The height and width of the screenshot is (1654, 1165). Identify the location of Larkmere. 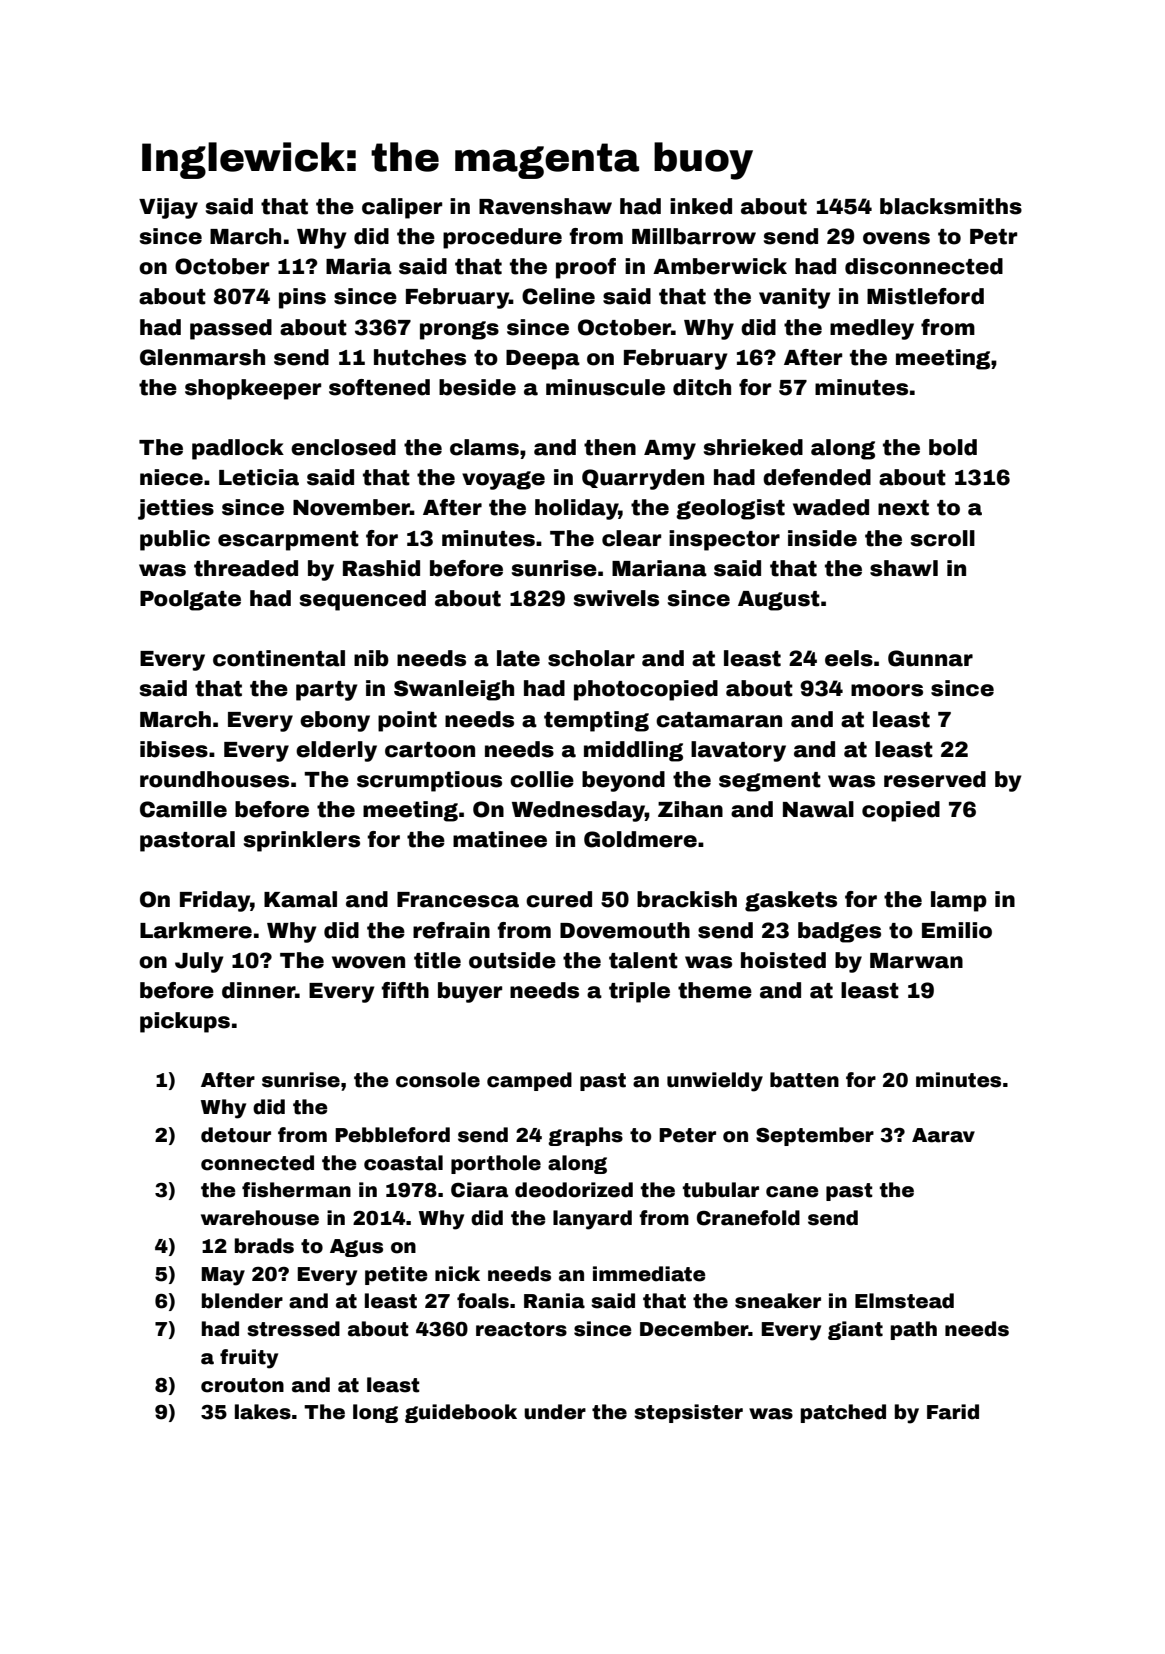
(196, 930).
